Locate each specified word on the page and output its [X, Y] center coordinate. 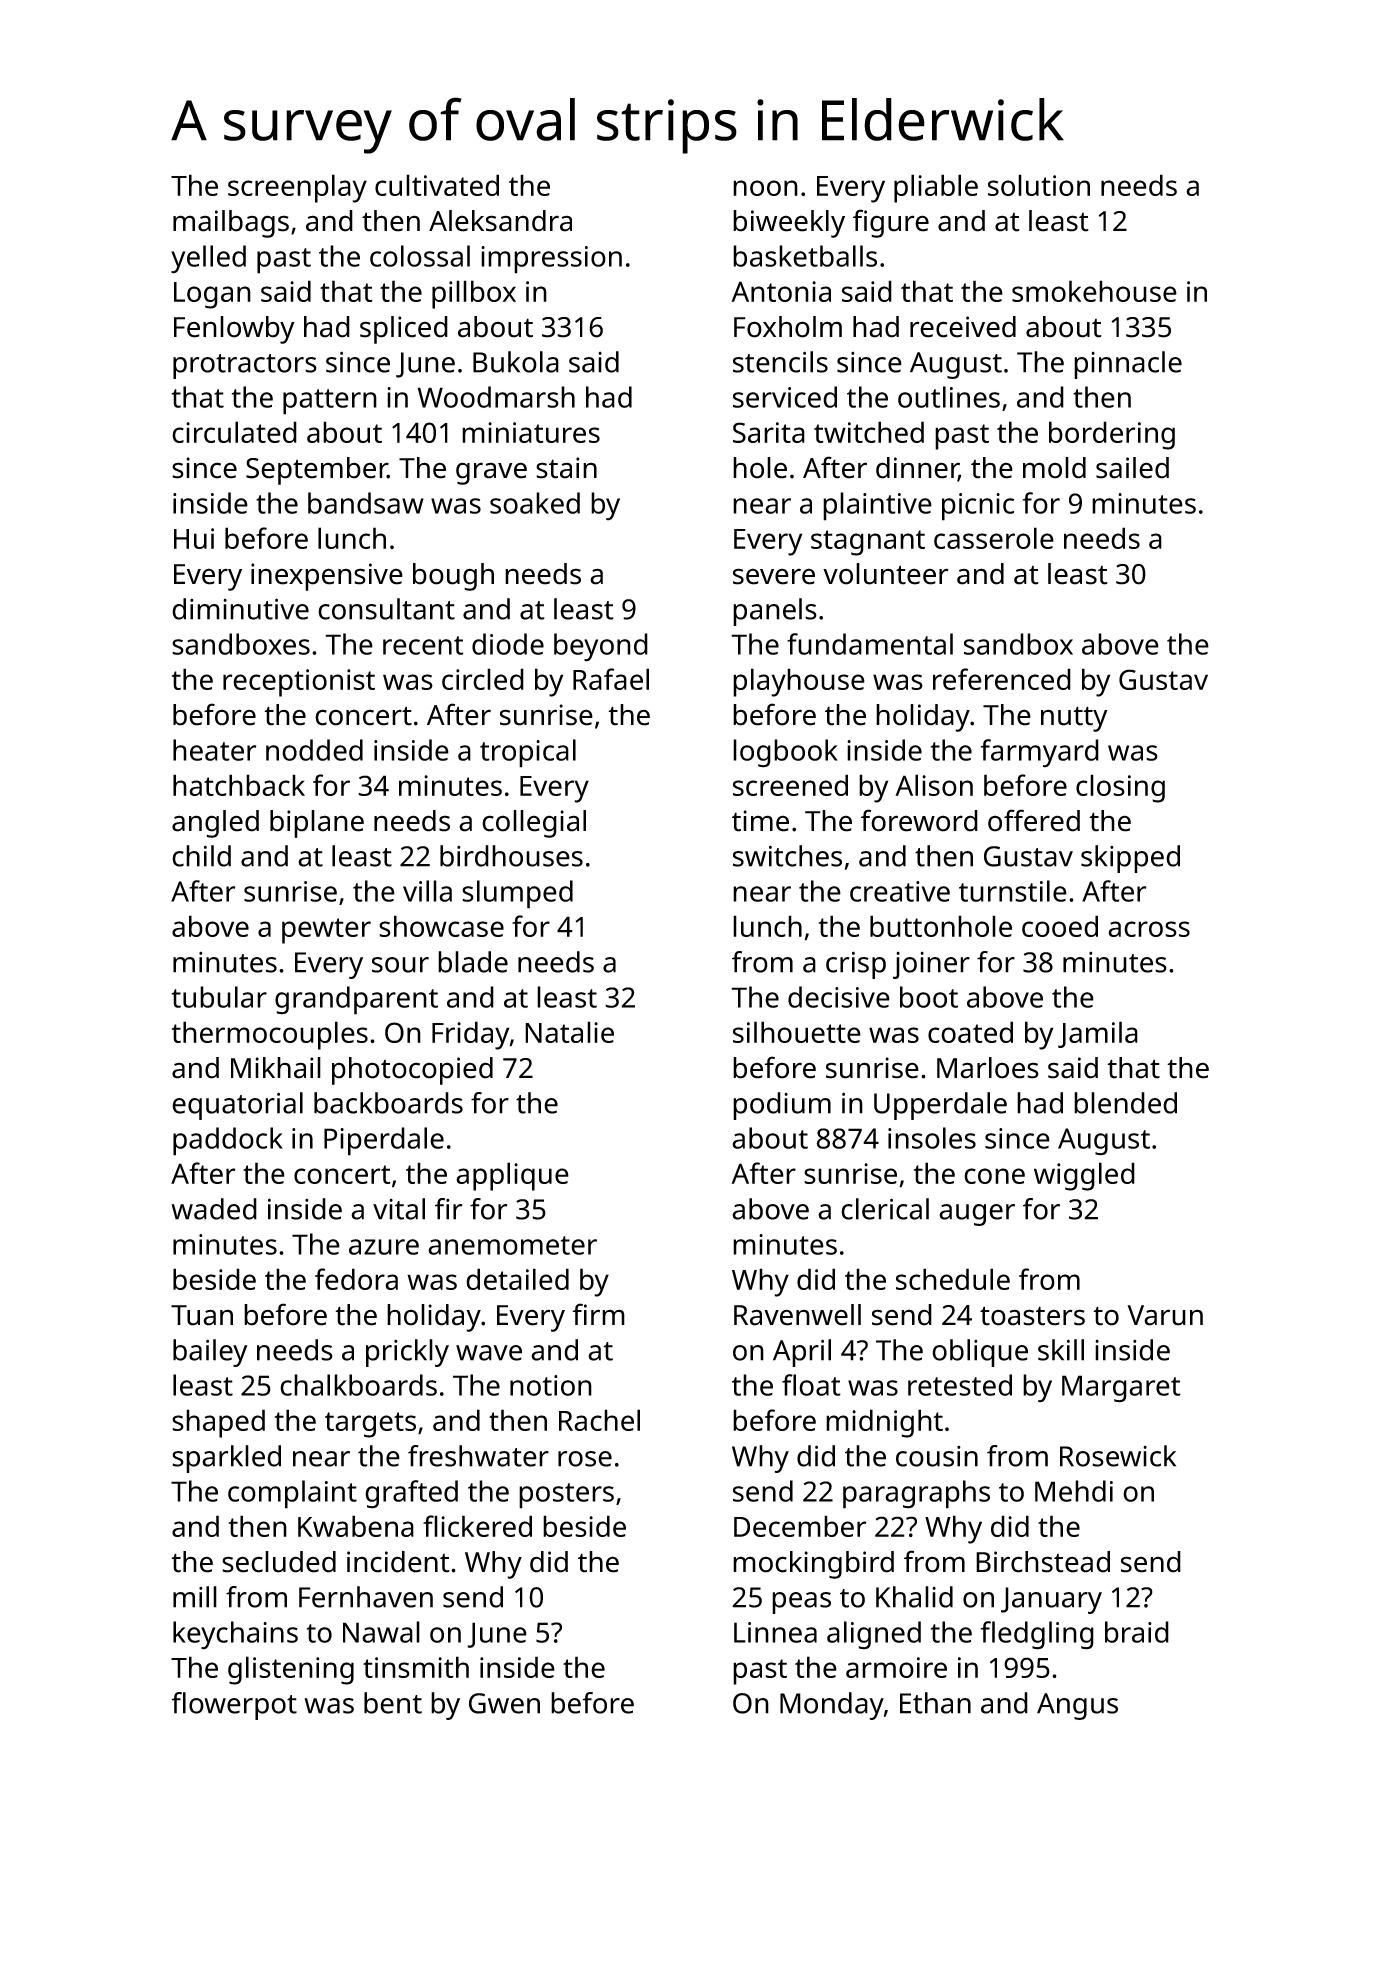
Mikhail [276, 1068]
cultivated [437, 185]
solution [1039, 185]
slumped [517, 894]
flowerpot [234, 1706]
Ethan [935, 1703]
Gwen [504, 1703]
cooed [1060, 926]
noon [765, 188]
